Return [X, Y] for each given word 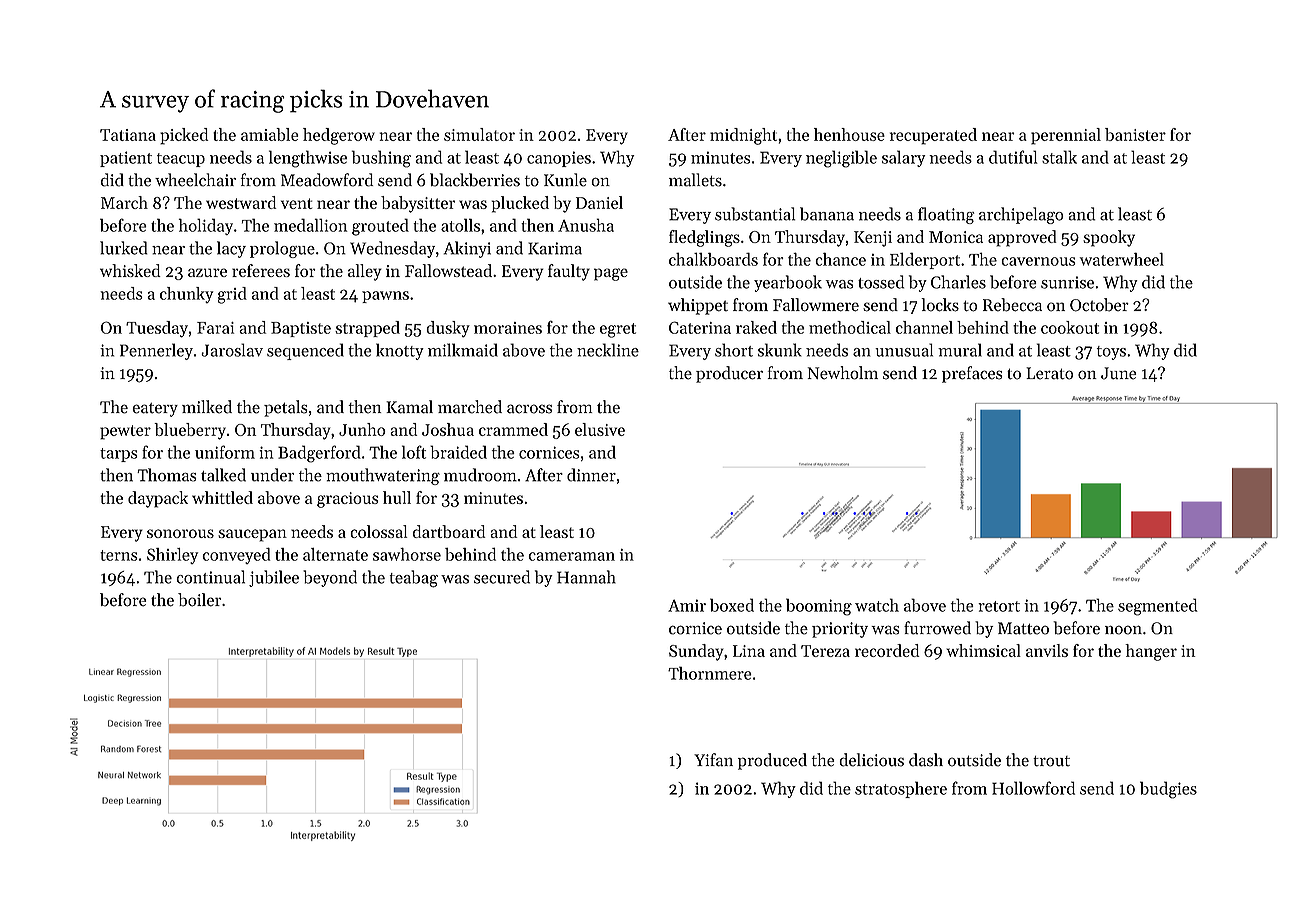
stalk [1059, 157]
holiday [206, 226]
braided [458, 452]
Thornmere [710, 673]
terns [119, 555]
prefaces [972, 374]
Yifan [713, 760]
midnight [743, 136]
